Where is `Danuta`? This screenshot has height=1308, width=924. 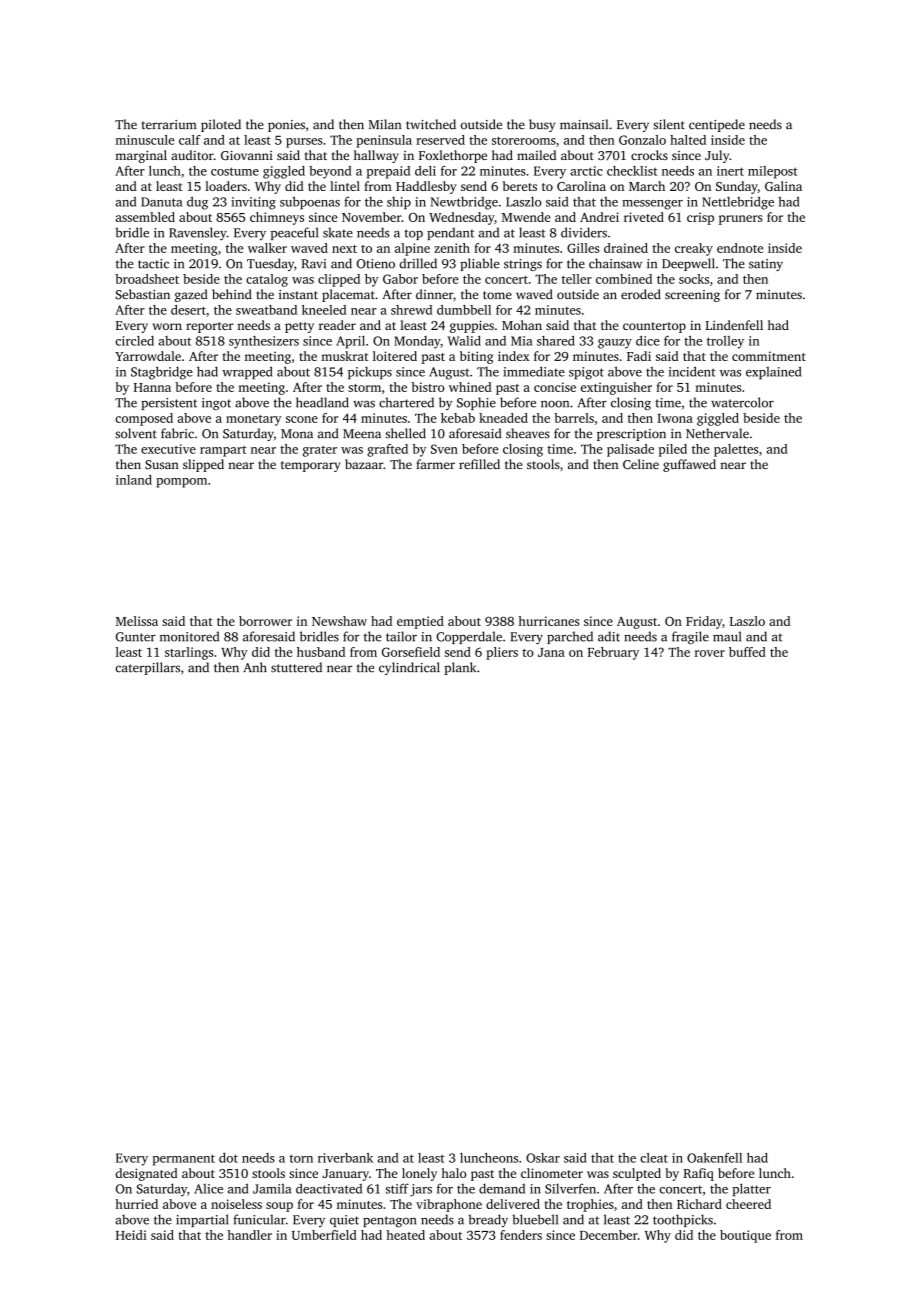
Danuta is located at coordinates (161, 202).
